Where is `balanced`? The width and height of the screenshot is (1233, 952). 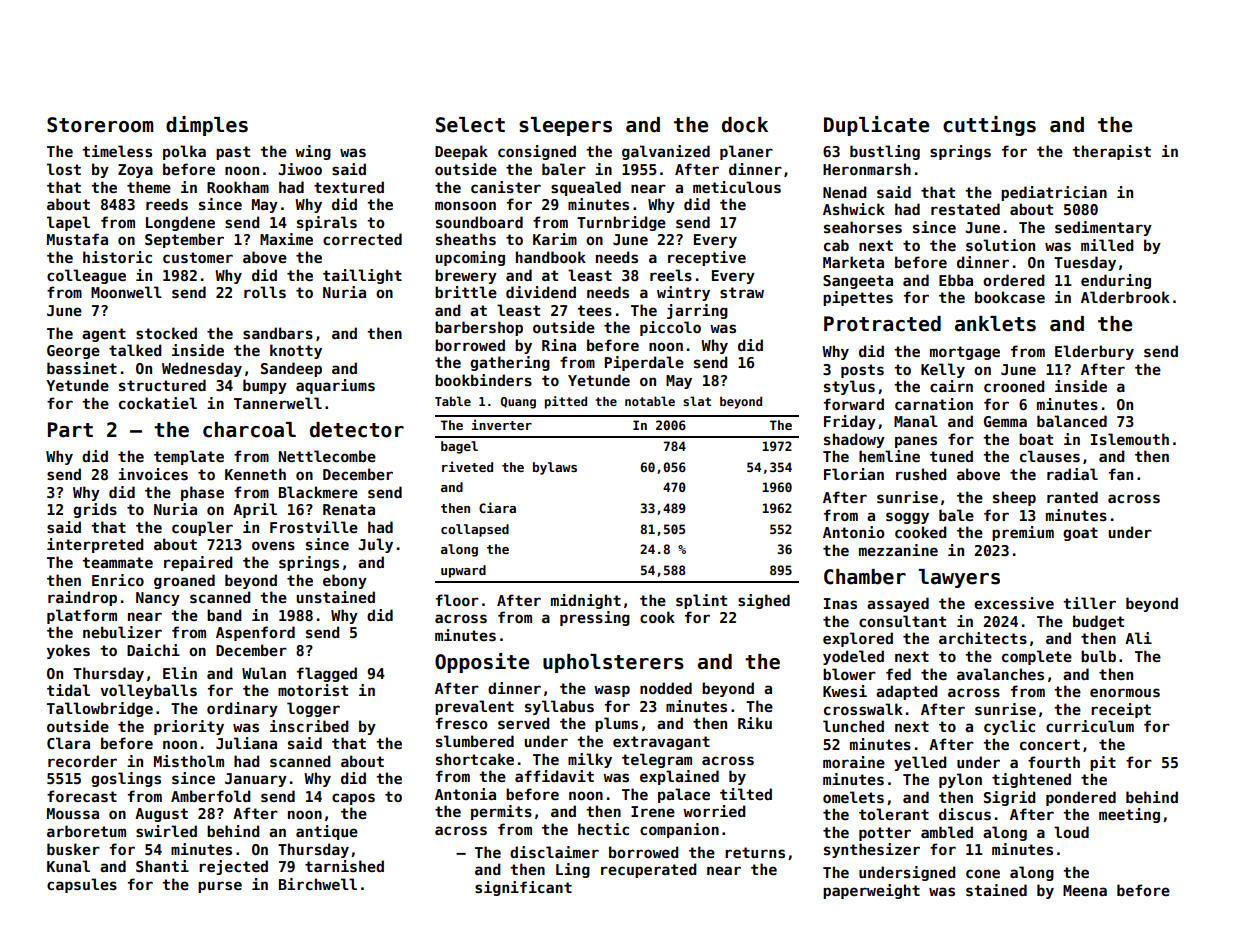 balanced is located at coordinates (1072, 421).
